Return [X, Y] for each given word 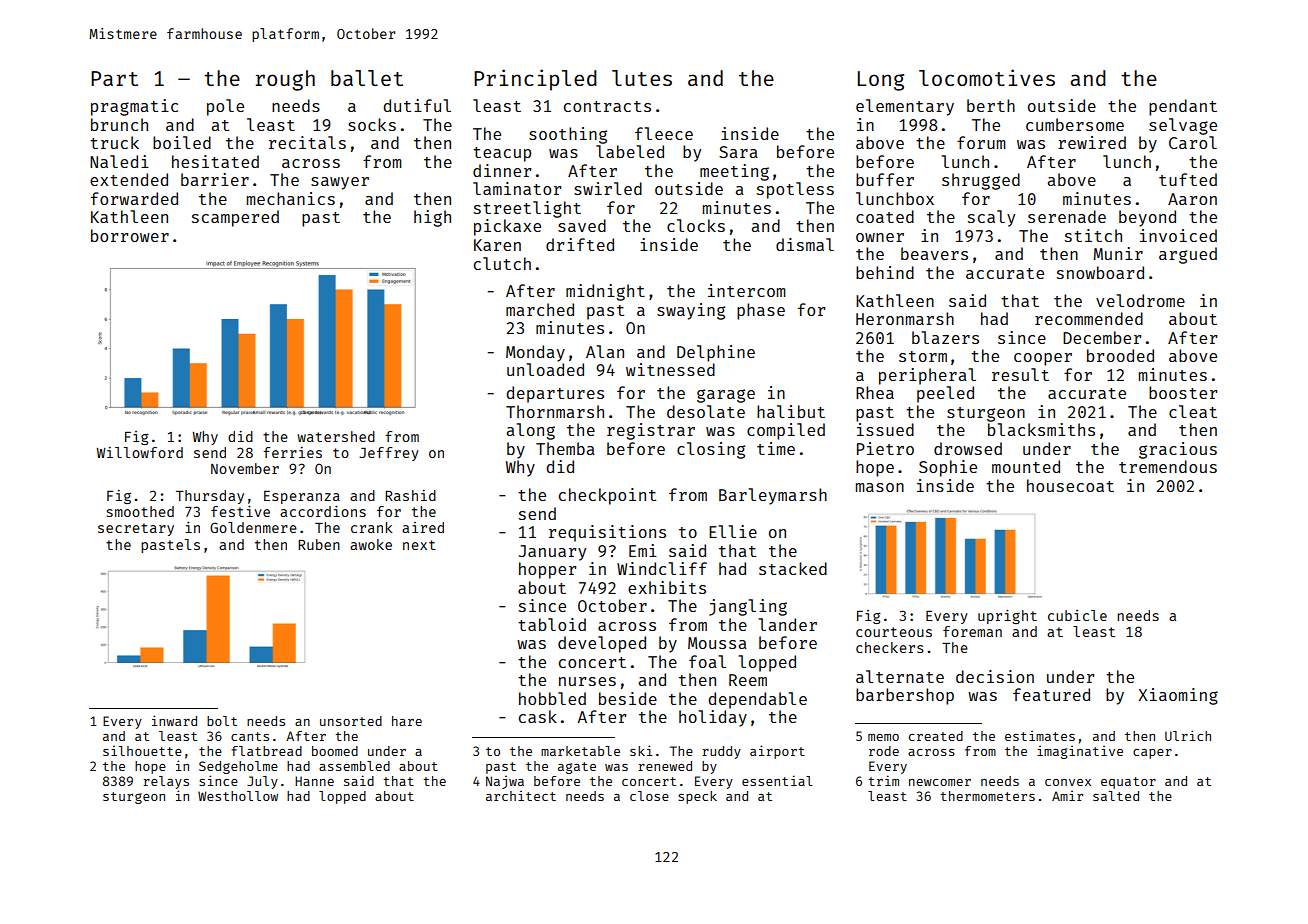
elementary [905, 107]
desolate [706, 411]
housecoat [1070, 485]
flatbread [266, 751]
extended [129, 179]
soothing [568, 135]
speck [697, 797]
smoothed [140, 511]
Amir [1067, 796]
